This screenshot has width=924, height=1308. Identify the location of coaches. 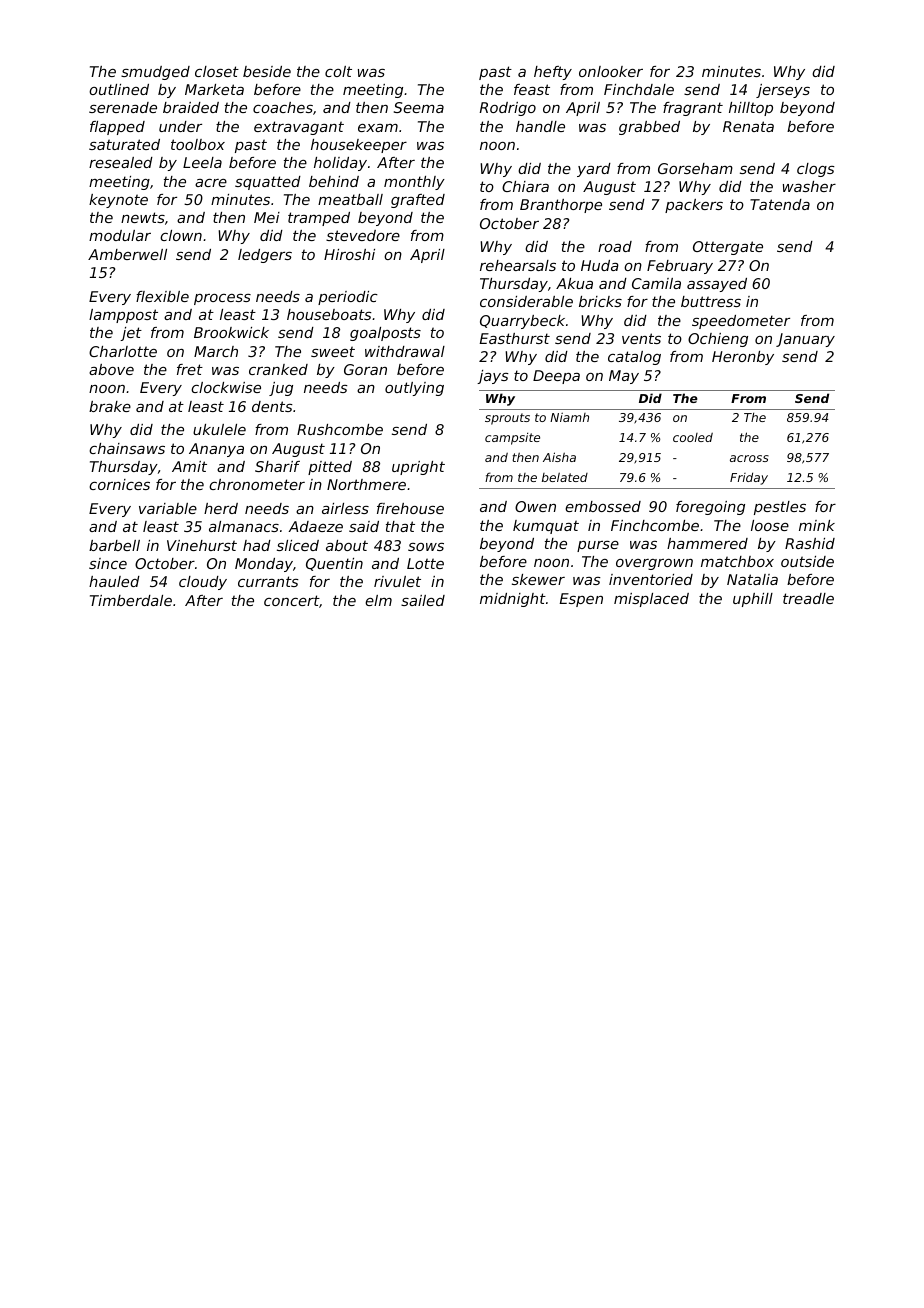
(283, 107).
